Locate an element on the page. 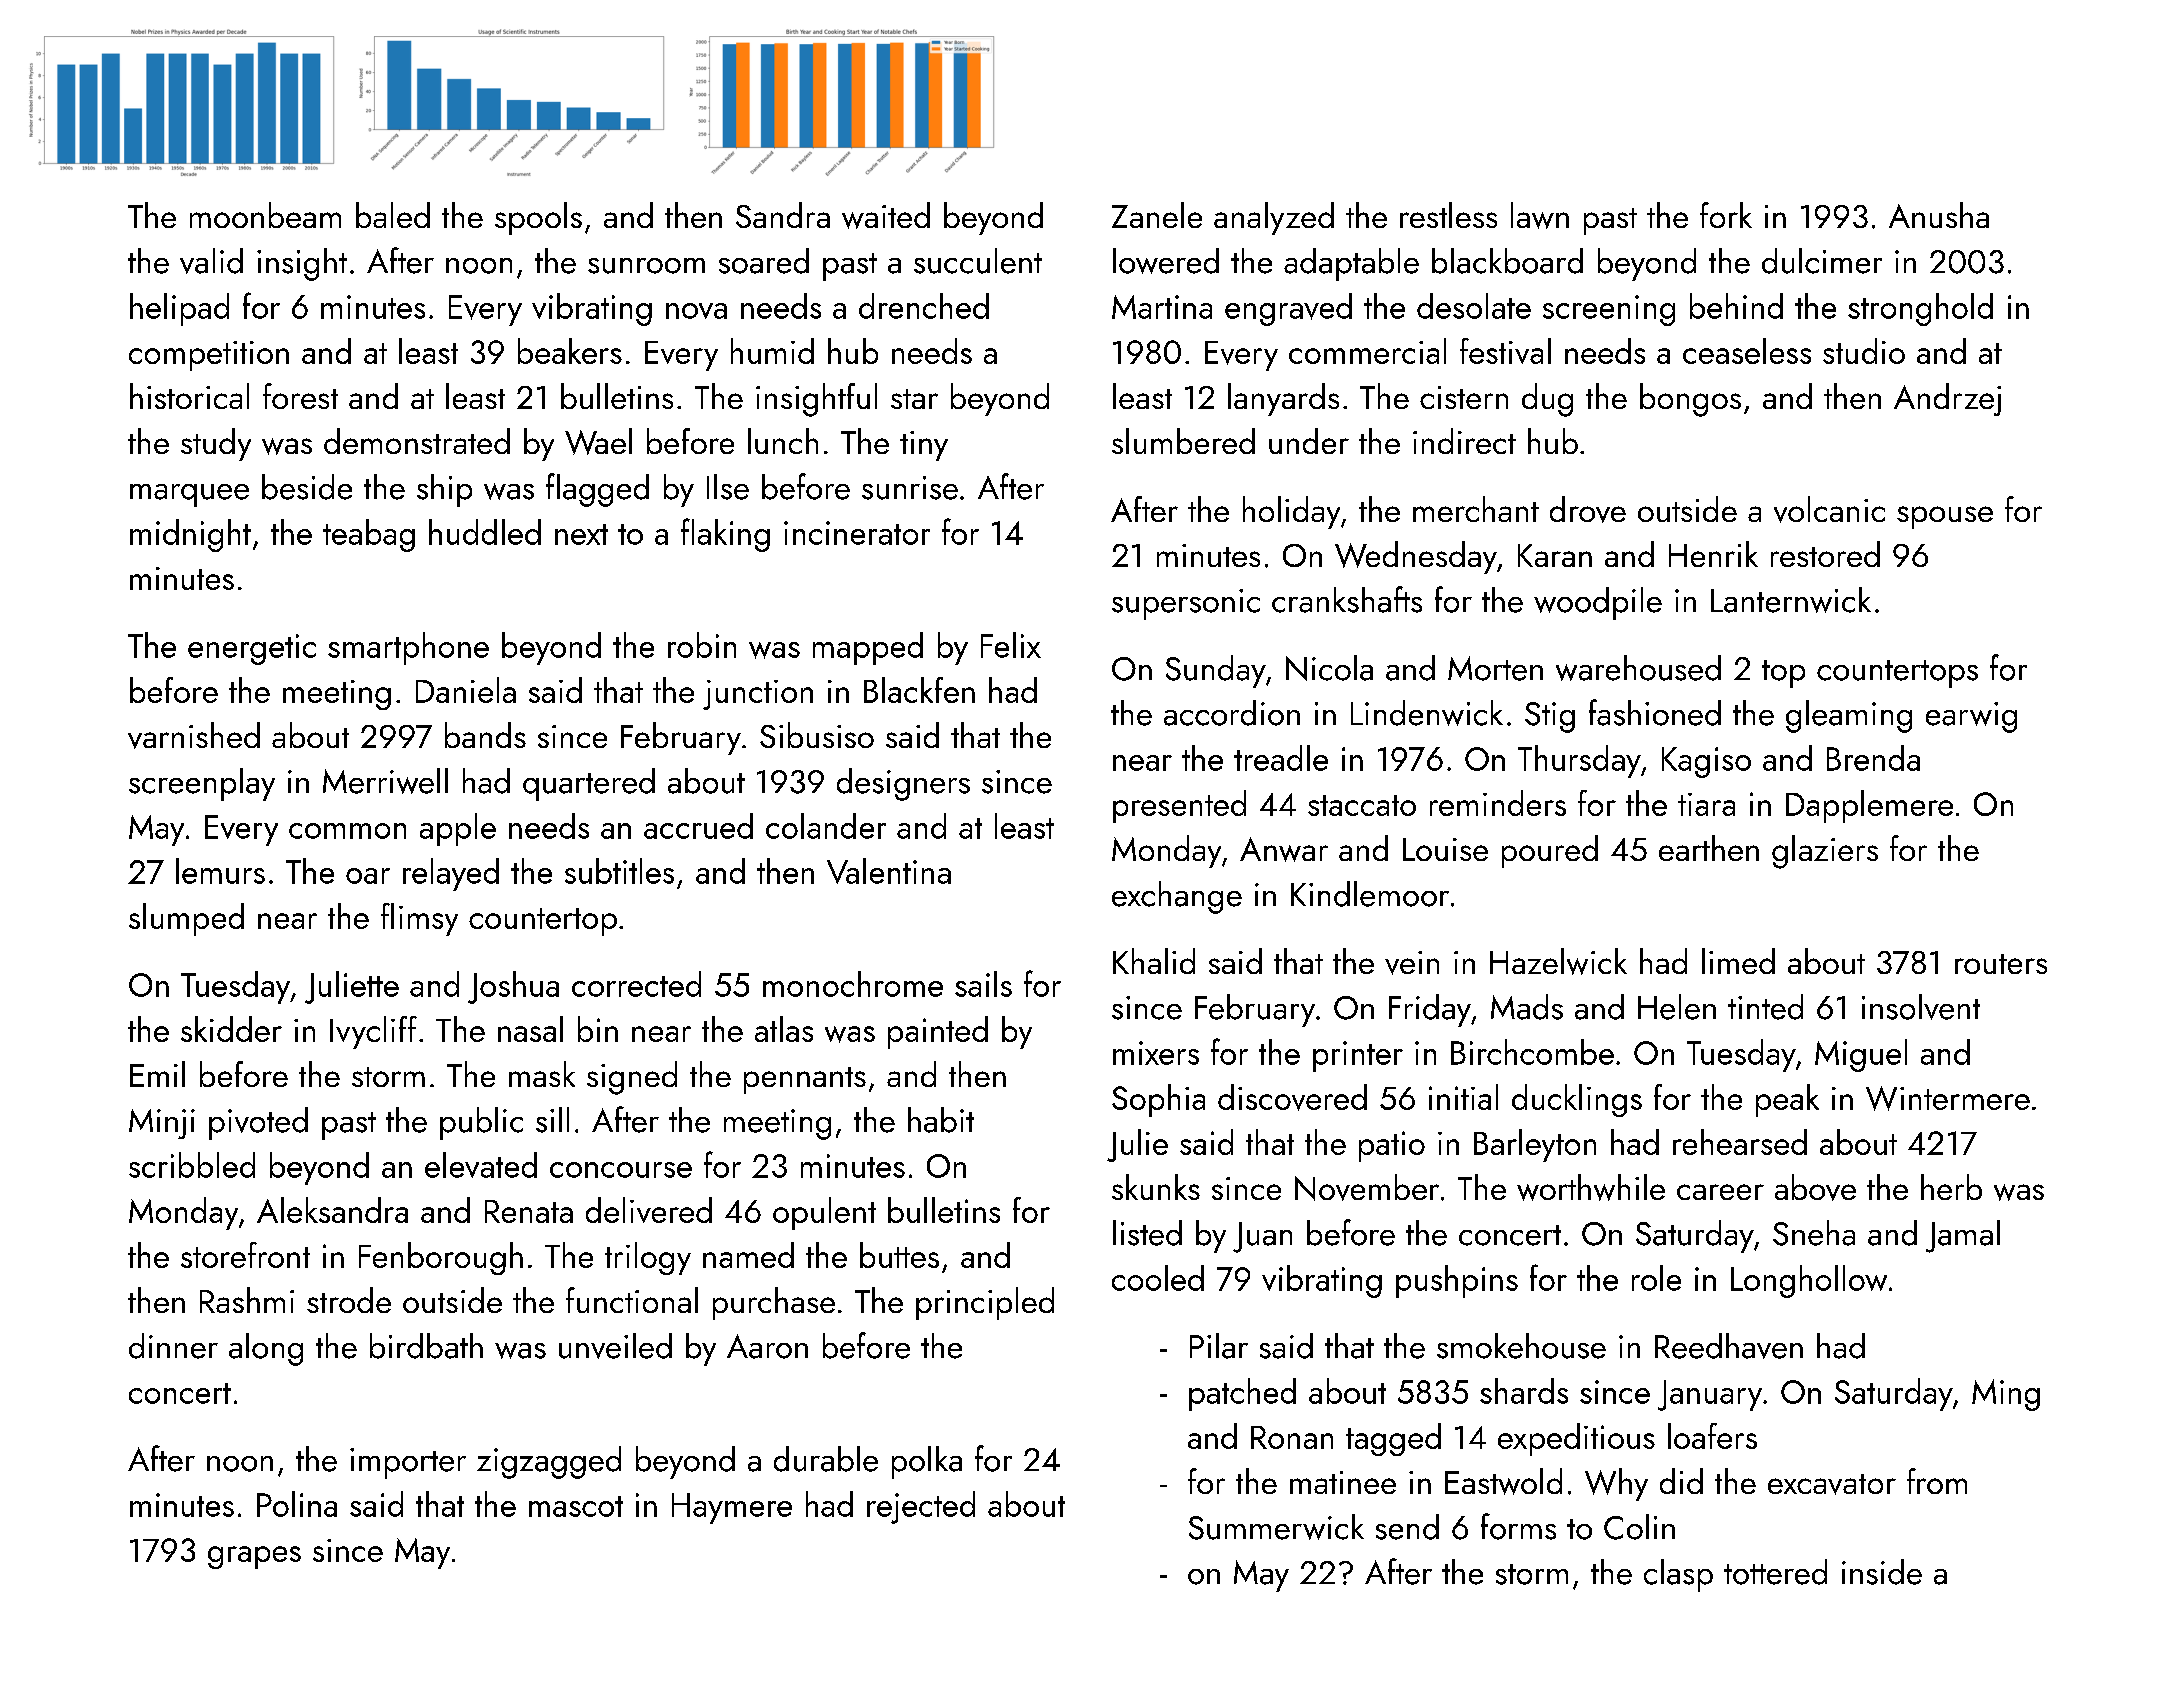 The image size is (2178, 1683). waited is located at coordinates (886, 215).
